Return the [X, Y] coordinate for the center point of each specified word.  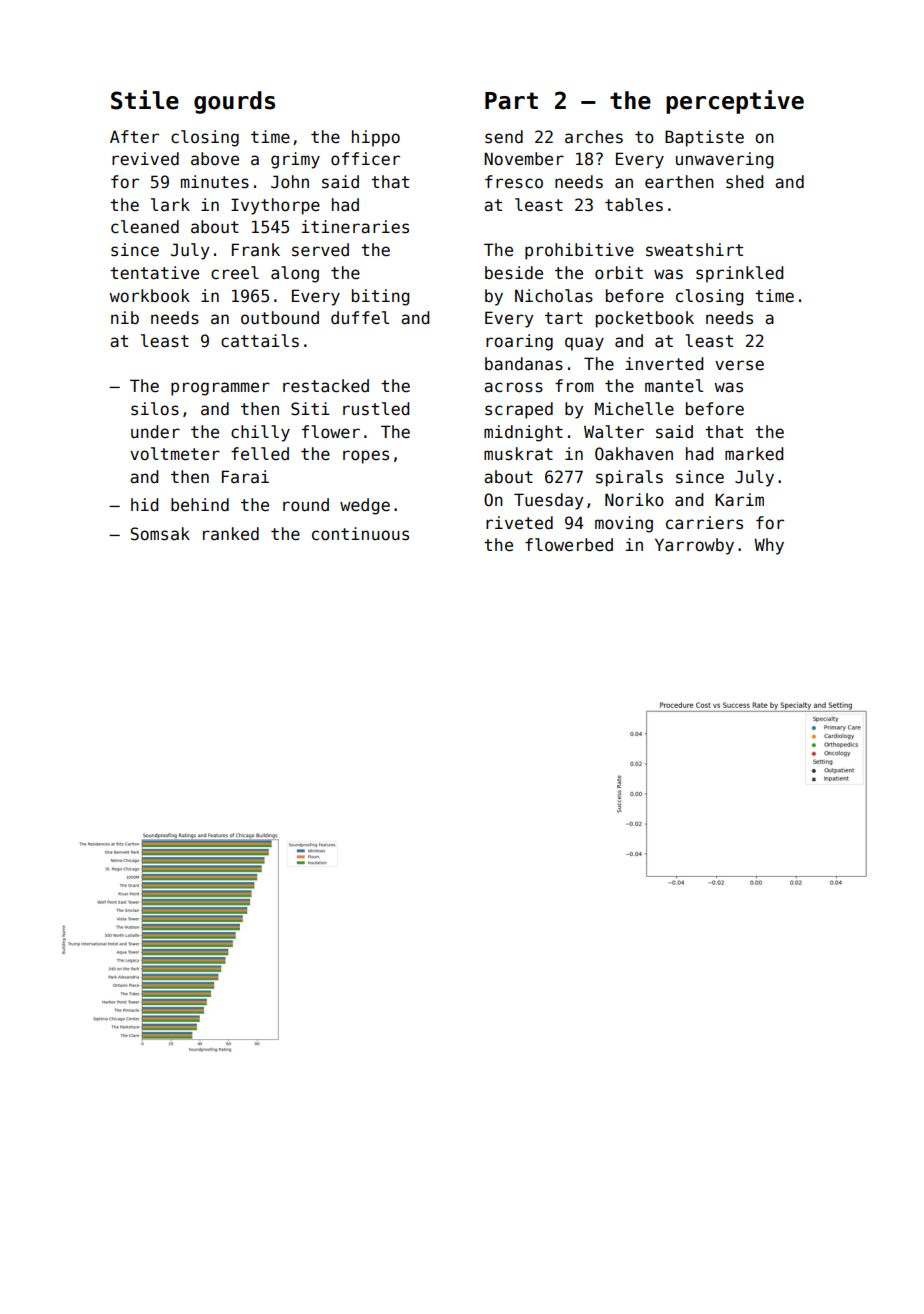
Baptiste [704, 138]
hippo [376, 138]
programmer [220, 389]
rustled [376, 409]
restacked [326, 386]
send [504, 137]
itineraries [355, 227]
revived [145, 159]
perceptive [735, 102]
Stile [145, 100]
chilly [260, 433]
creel [235, 273]
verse [739, 365]
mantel [674, 386]
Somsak [160, 534]
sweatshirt [694, 250]
